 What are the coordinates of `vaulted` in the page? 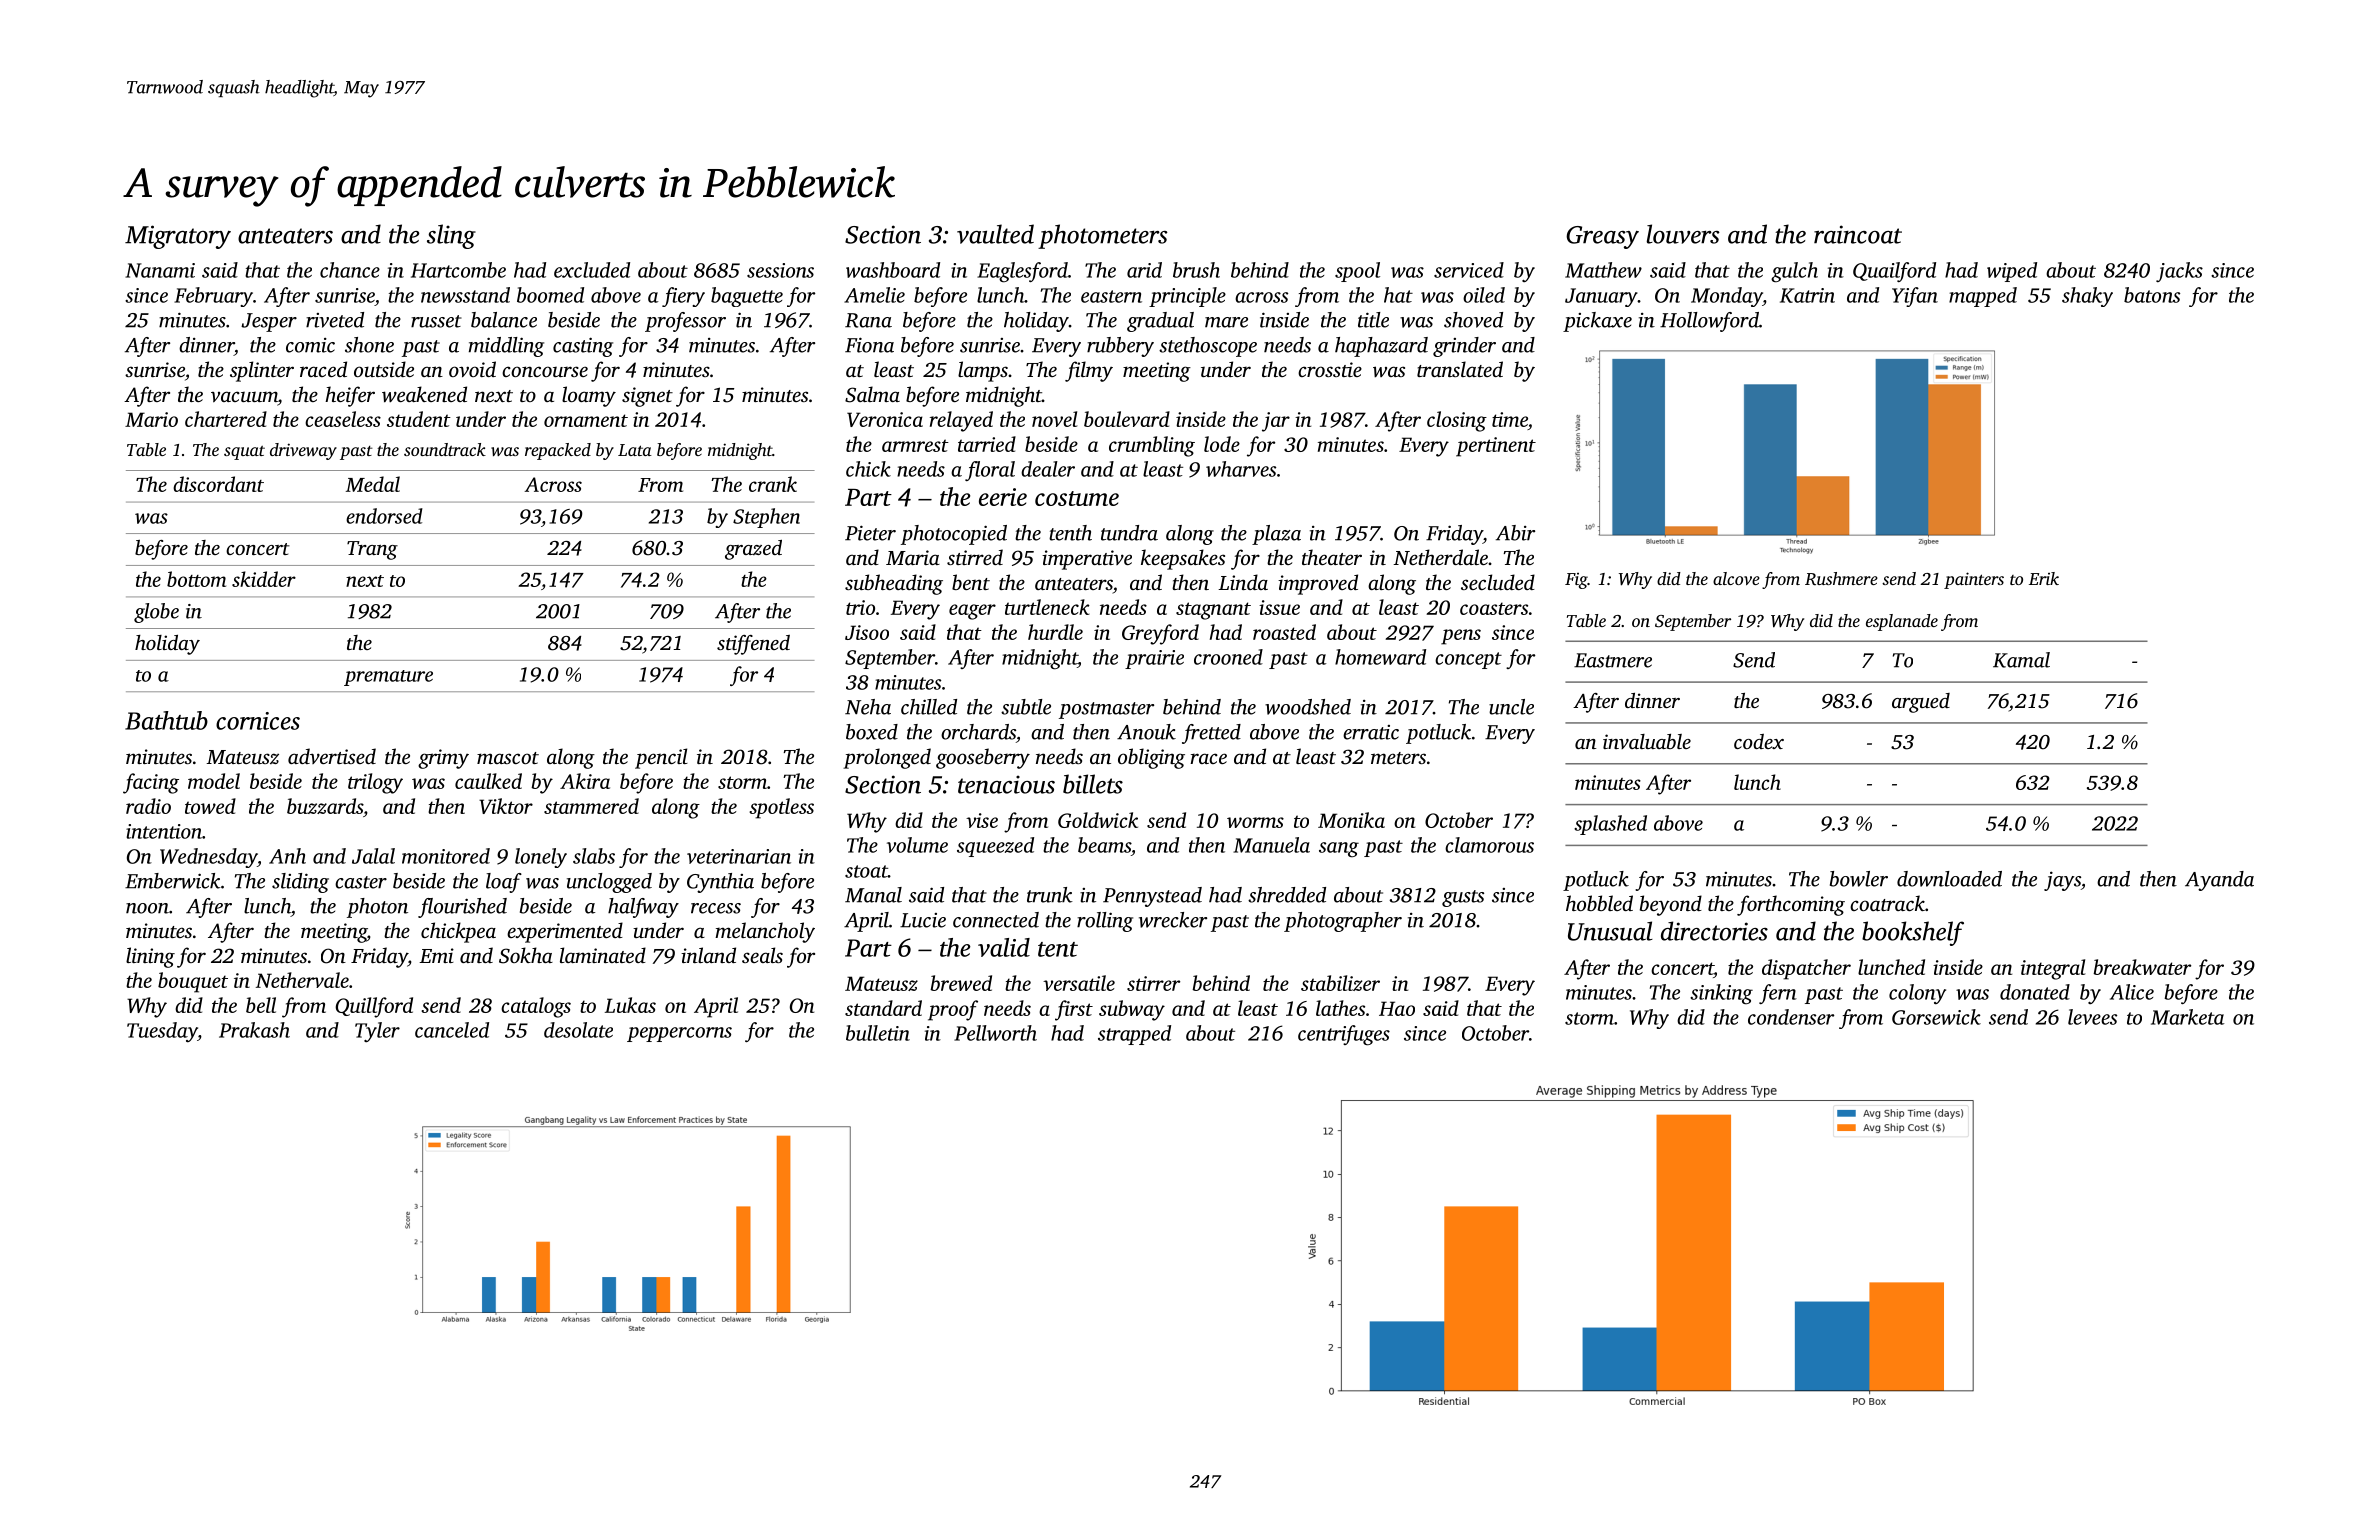 It's located at (995, 234).
